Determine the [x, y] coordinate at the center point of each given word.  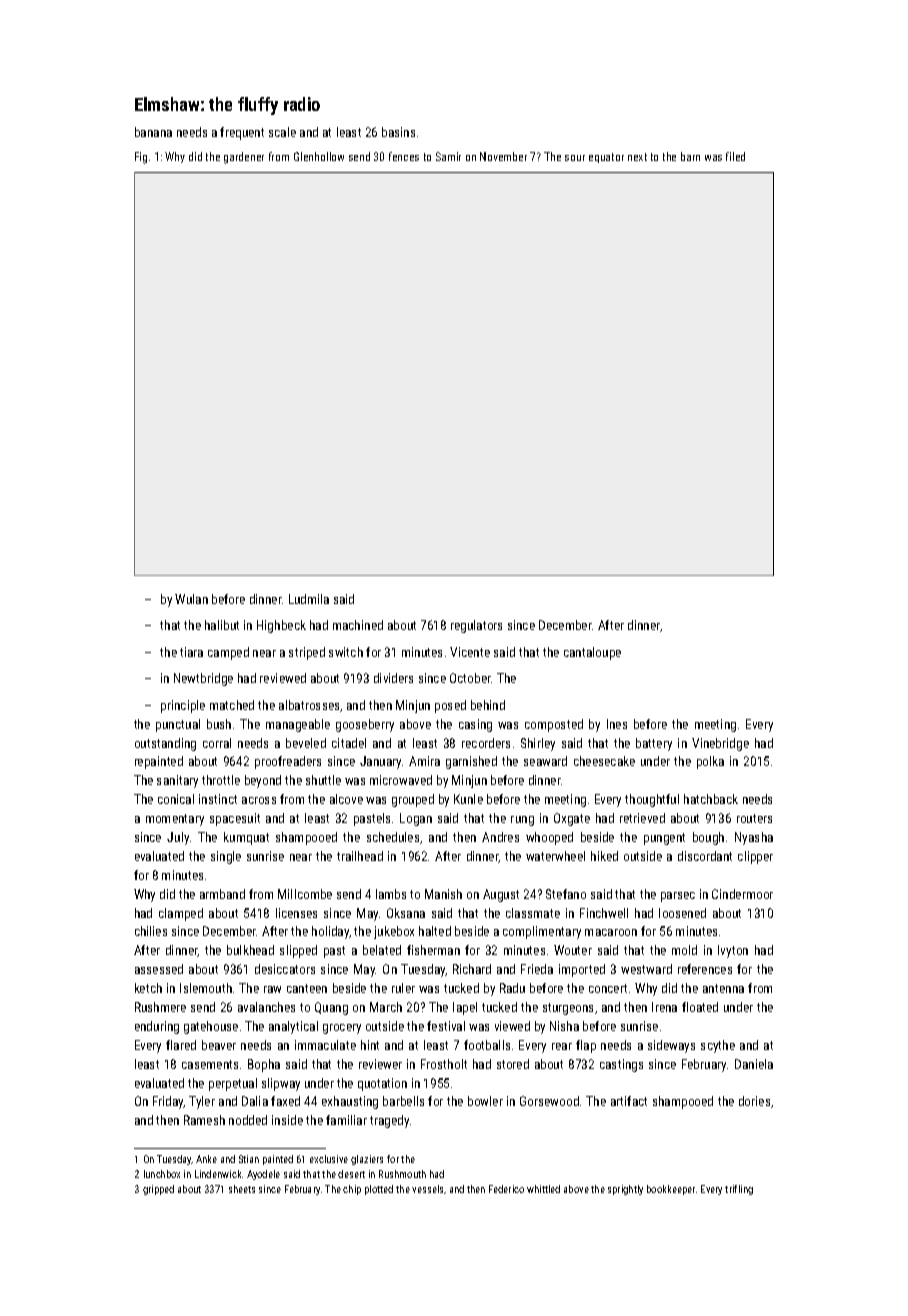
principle [183, 706]
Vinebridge [720, 744]
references [705, 969]
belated [382, 950]
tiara [191, 652]
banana [153, 132]
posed [450, 706]
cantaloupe [592, 653]
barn [690, 156]
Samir [448, 156]
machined [358, 625]
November [503, 156]
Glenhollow [319, 156]
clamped [181, 914]
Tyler [202, 1102]
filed [735, 156]
